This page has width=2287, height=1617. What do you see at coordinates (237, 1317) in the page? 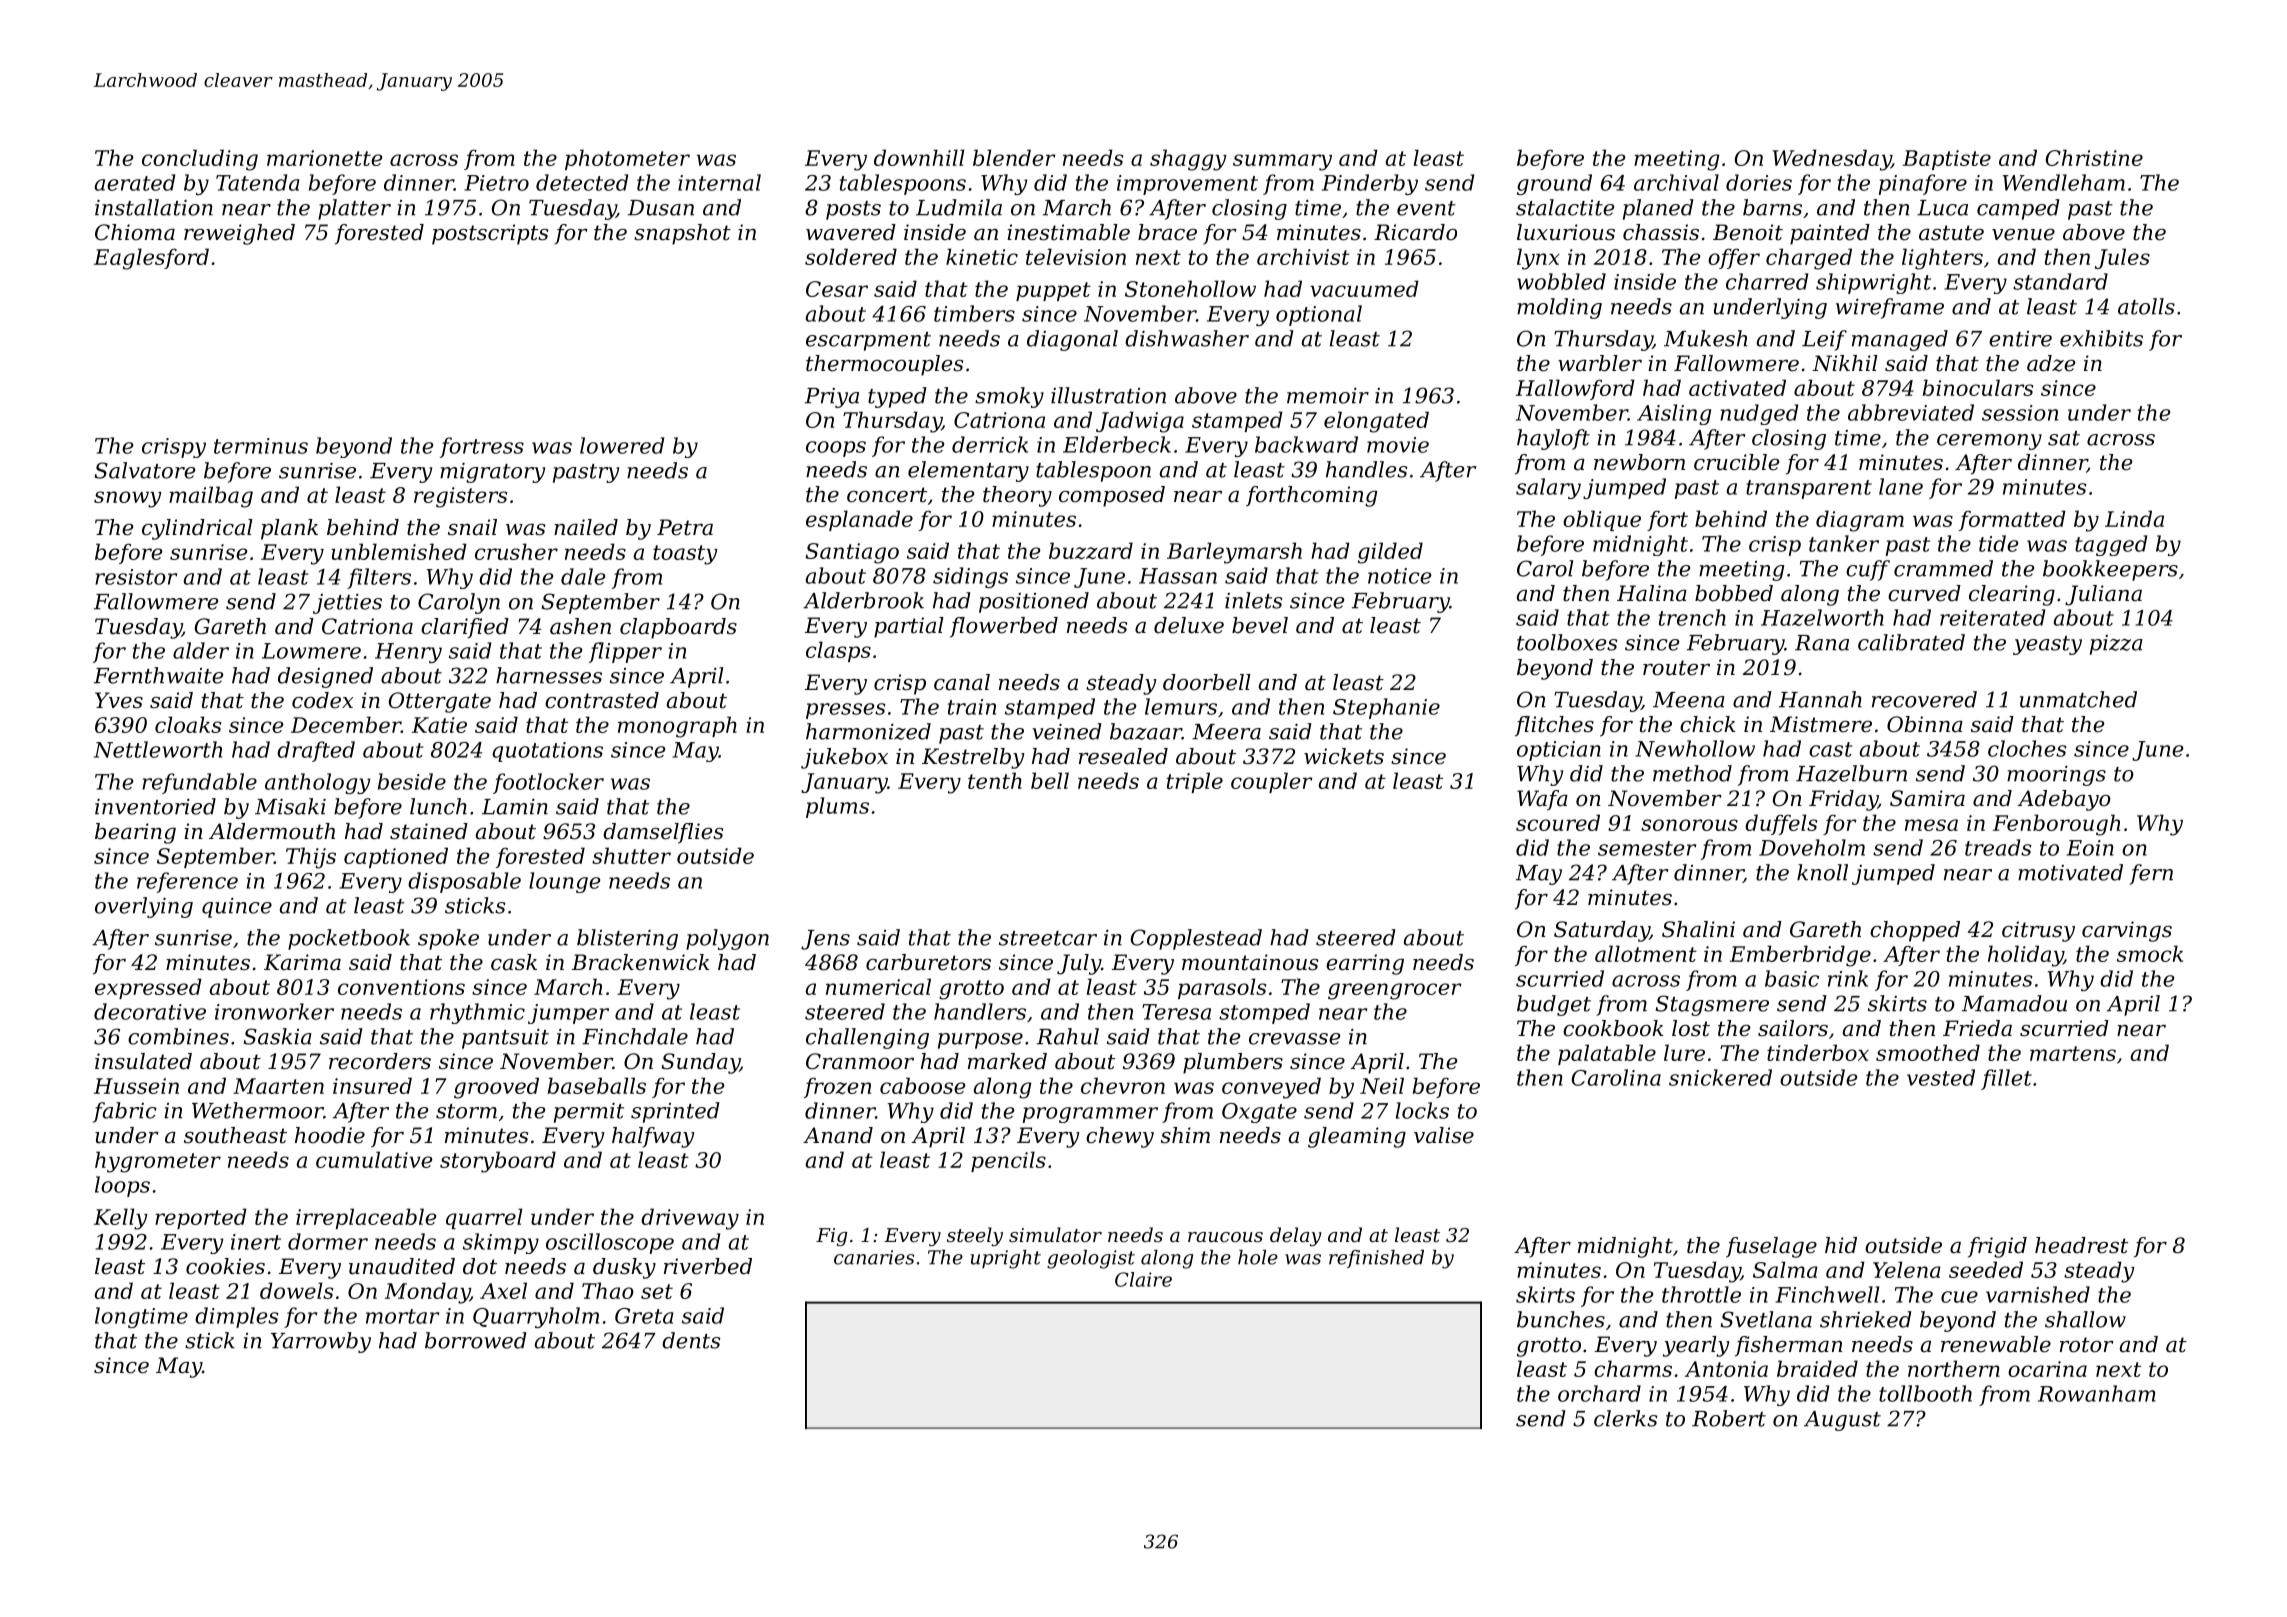
I see `dimples` at bounding box center [237, 1317].
